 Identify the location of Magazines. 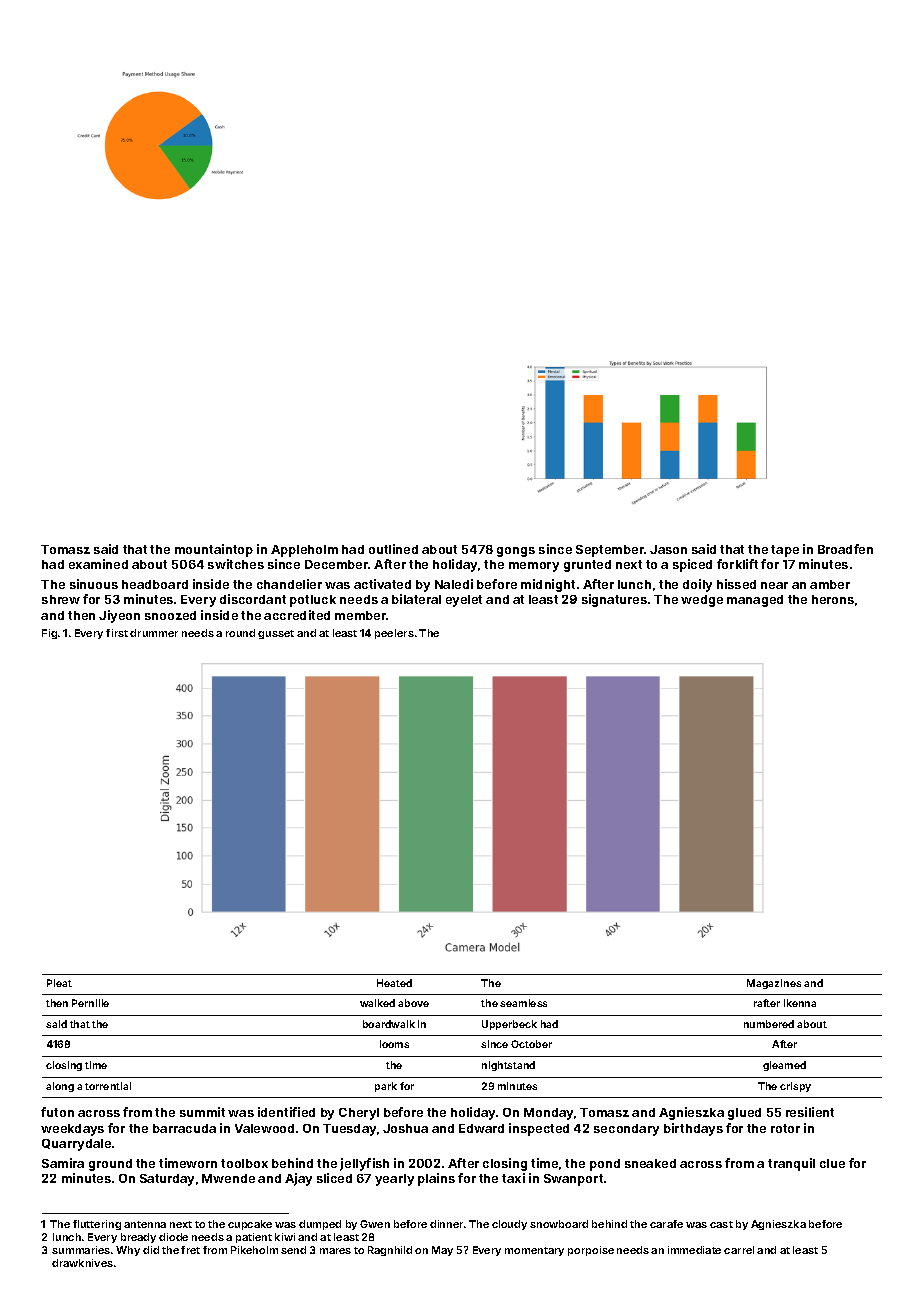
(774, 984).
